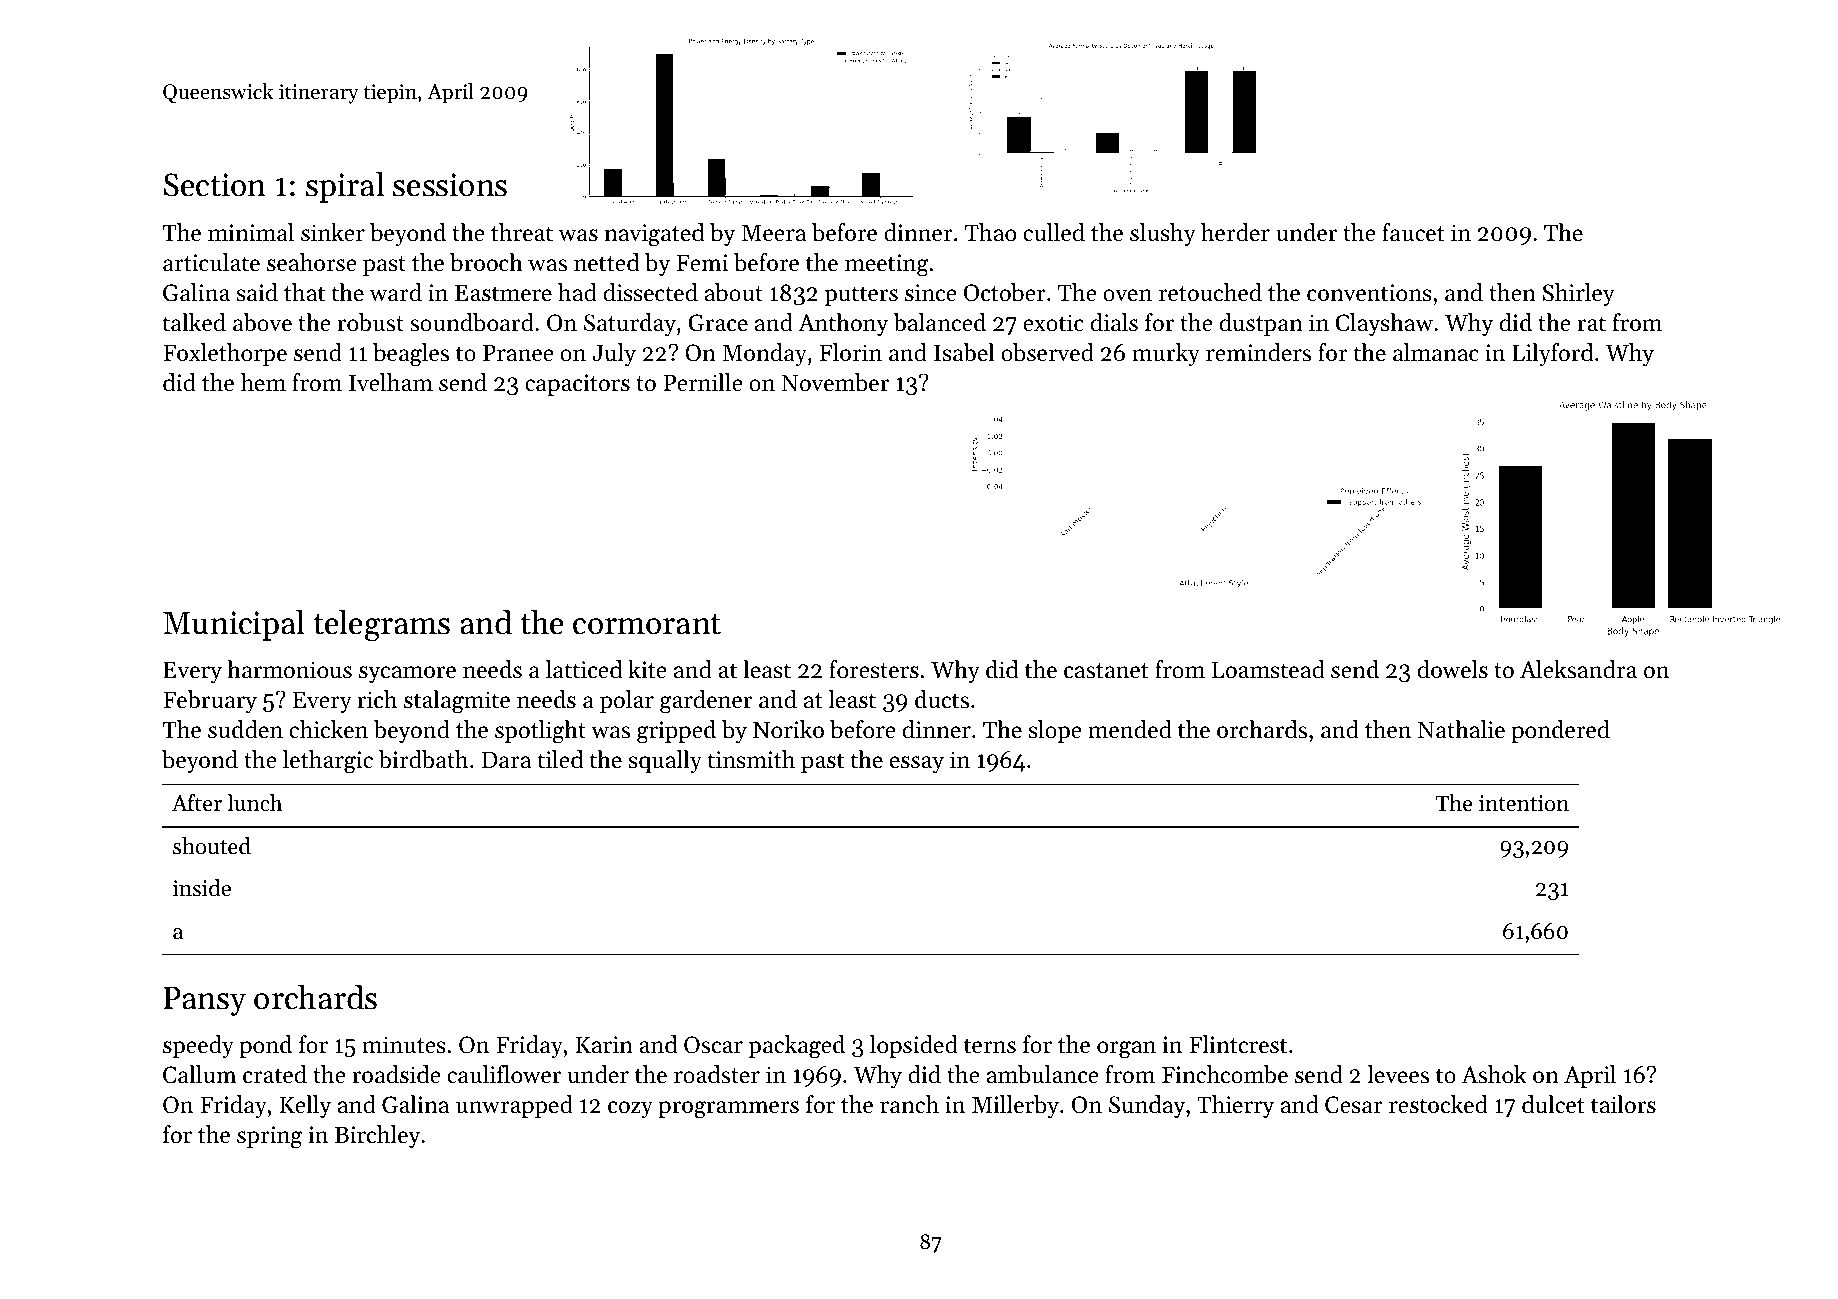 Image resolution: width=1838 pixels, height=1299 pixels. I want to click on Flintcrest, so click(1238, 1044).
